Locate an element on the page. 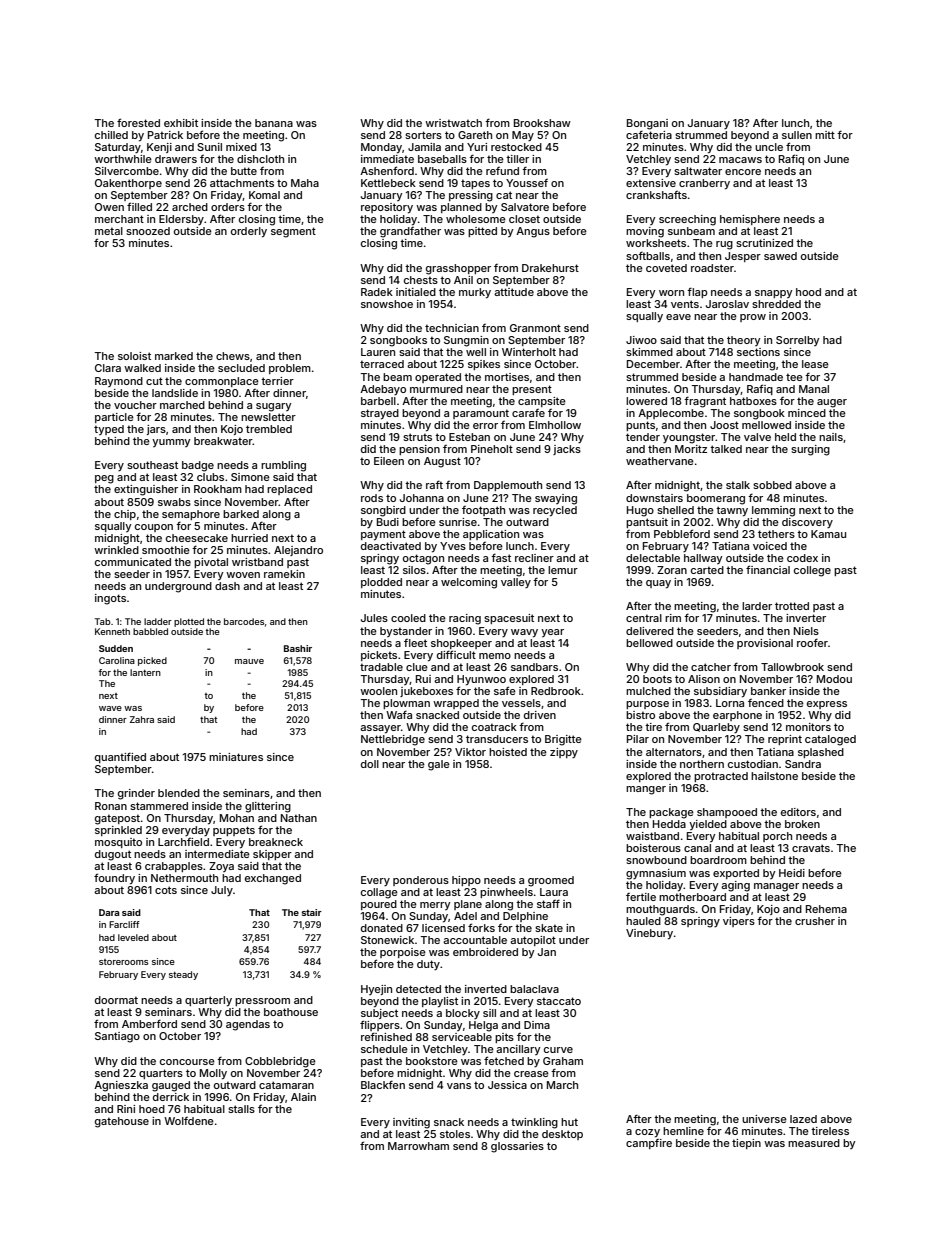 The height and width of the image is (1233, 952). crankshafts is located at coordinates (656, 195).
